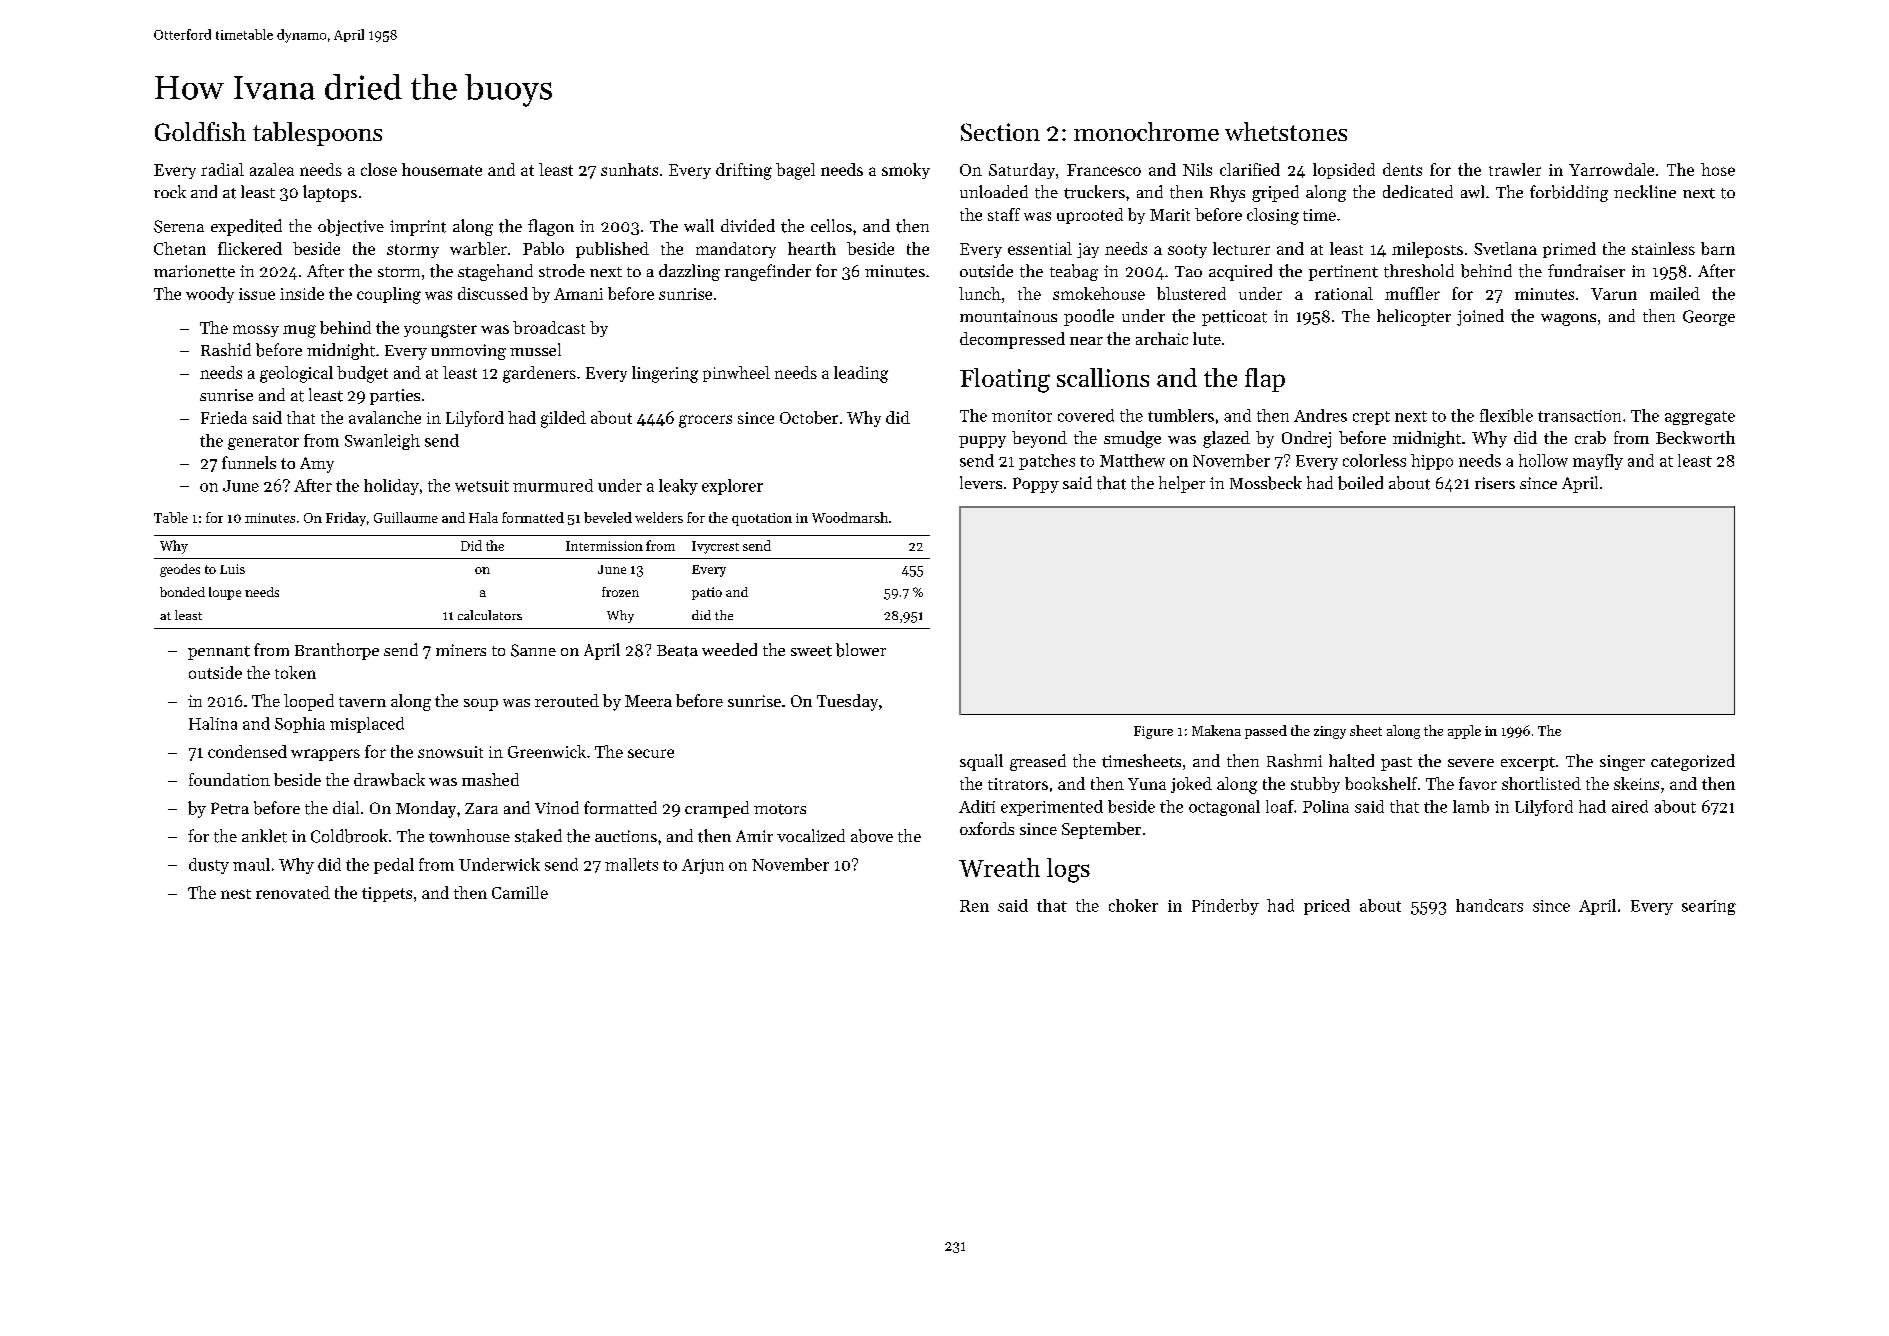  What do you see at coordinates (362, 374) in the image?
I see `budget` at bounding box center [362, 374].
